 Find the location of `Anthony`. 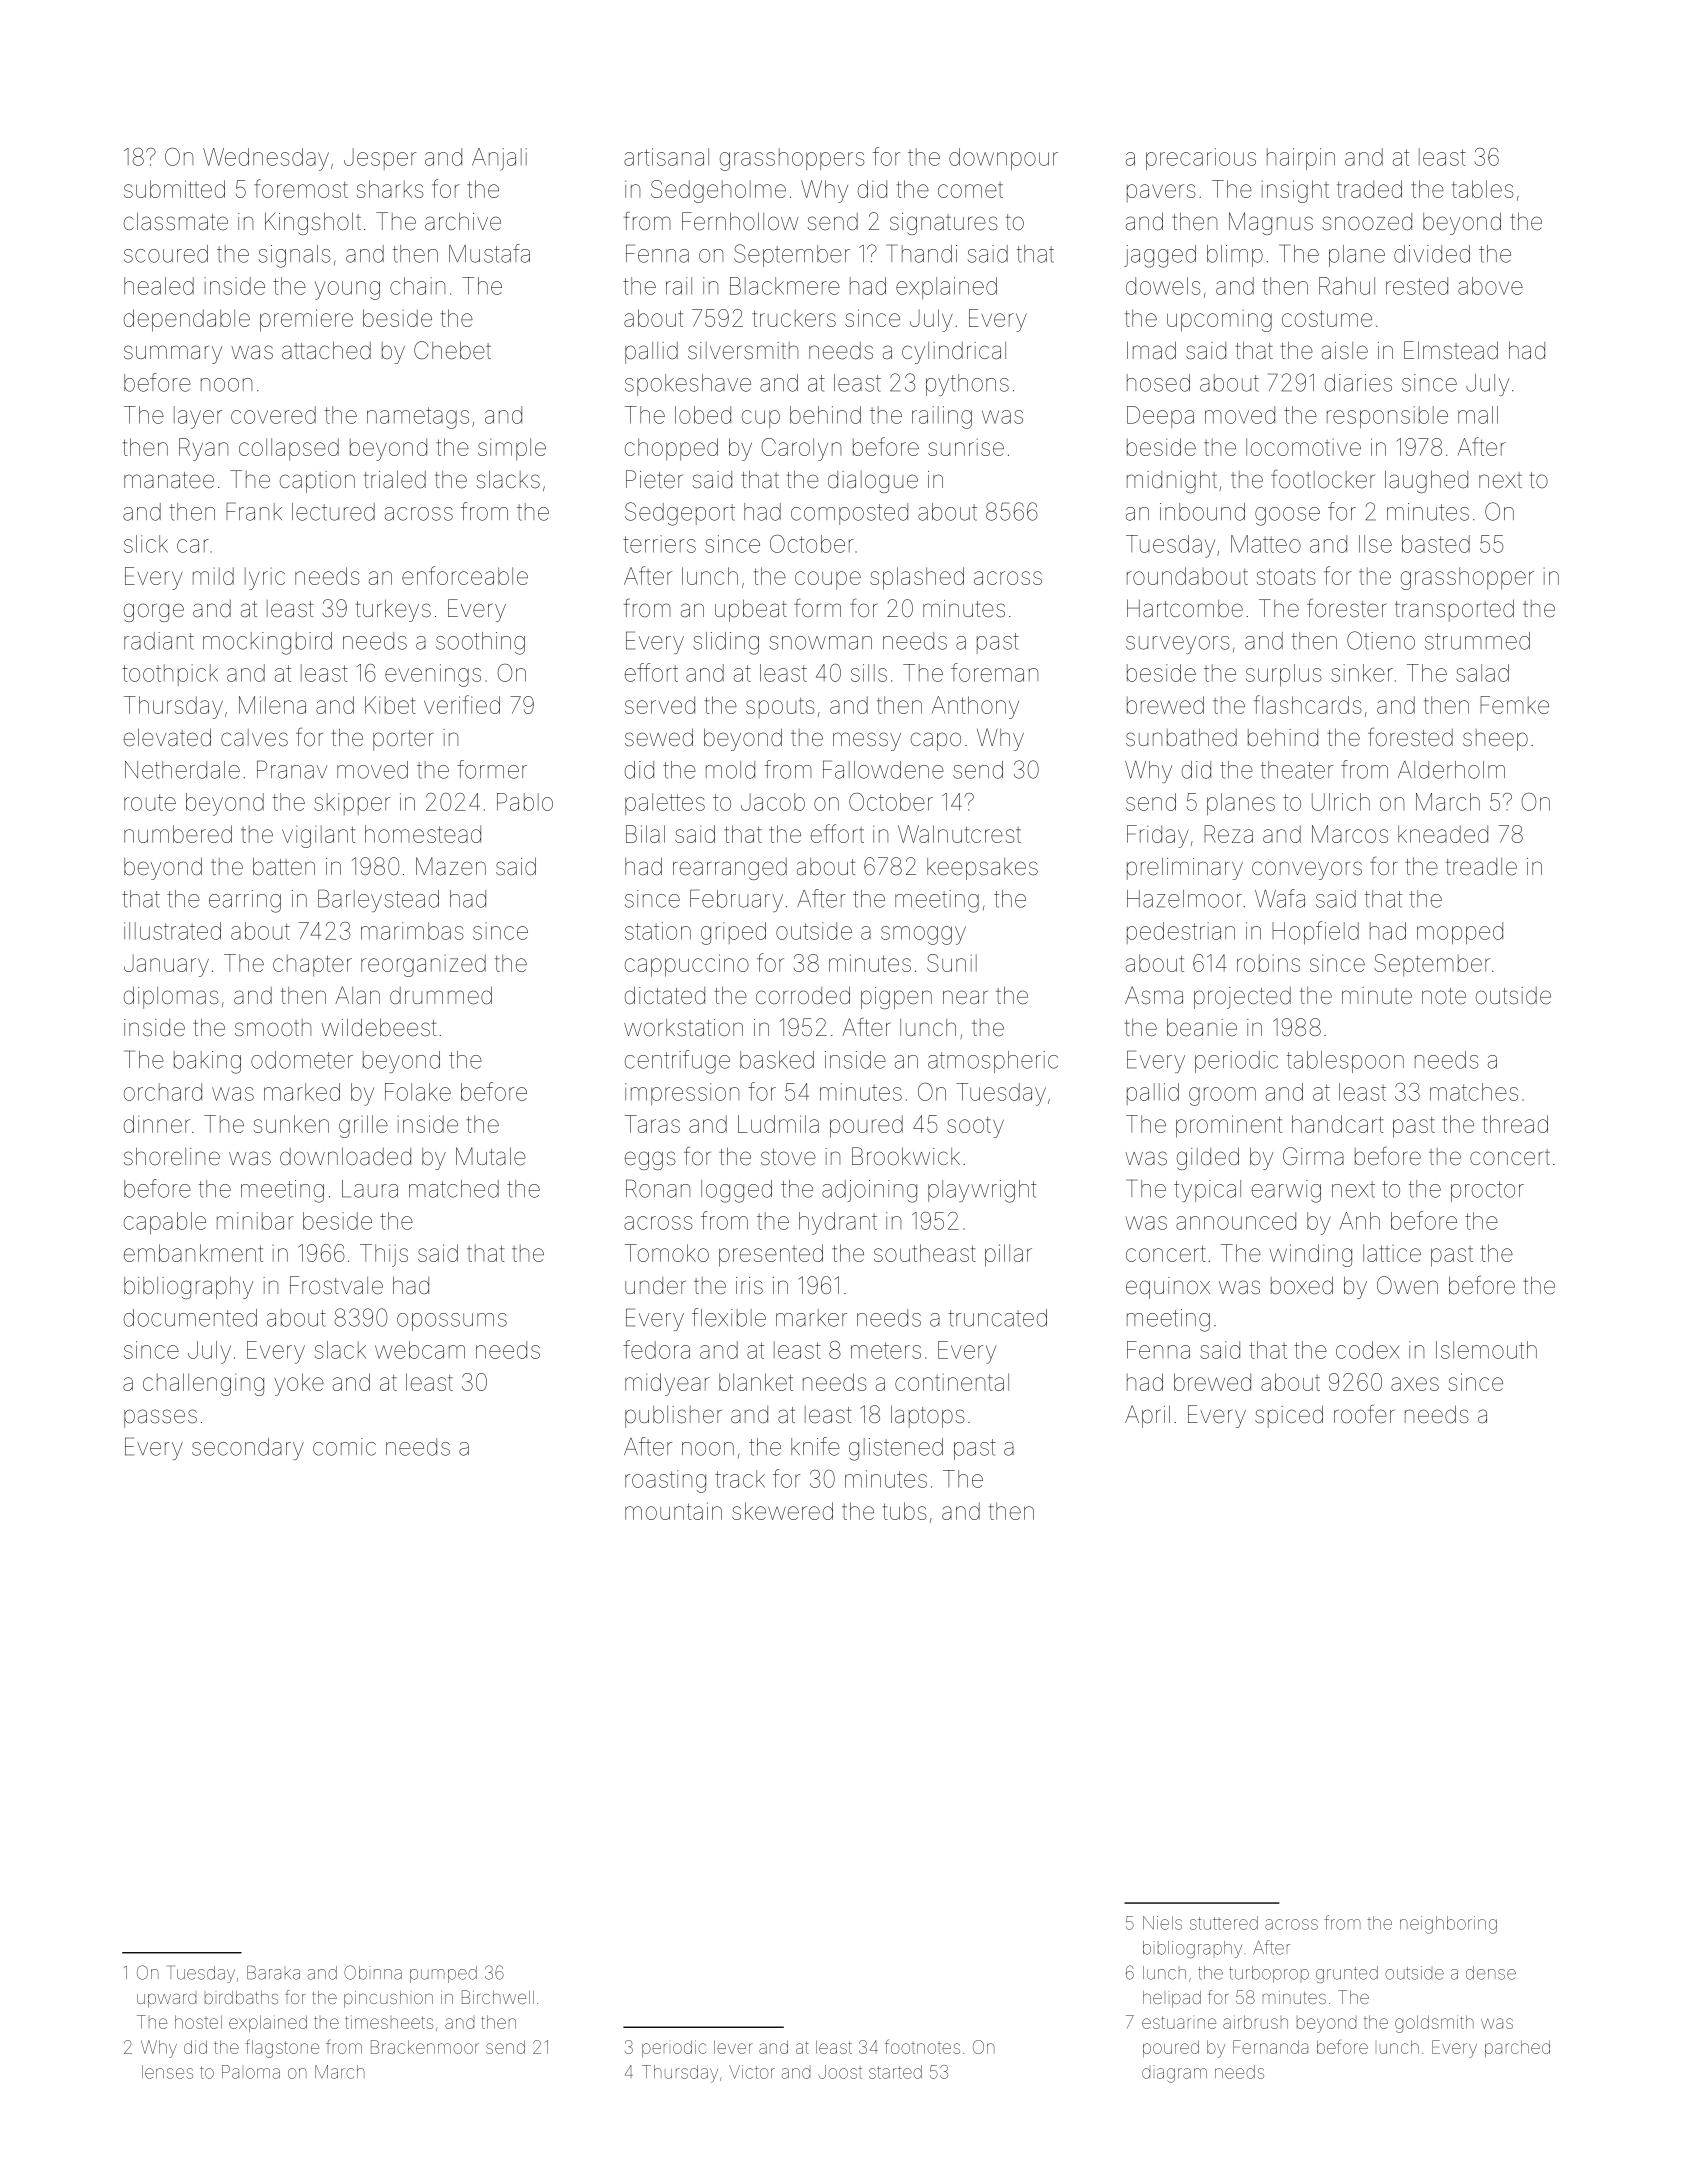

Anthony is located at coordinates (975, 707).
